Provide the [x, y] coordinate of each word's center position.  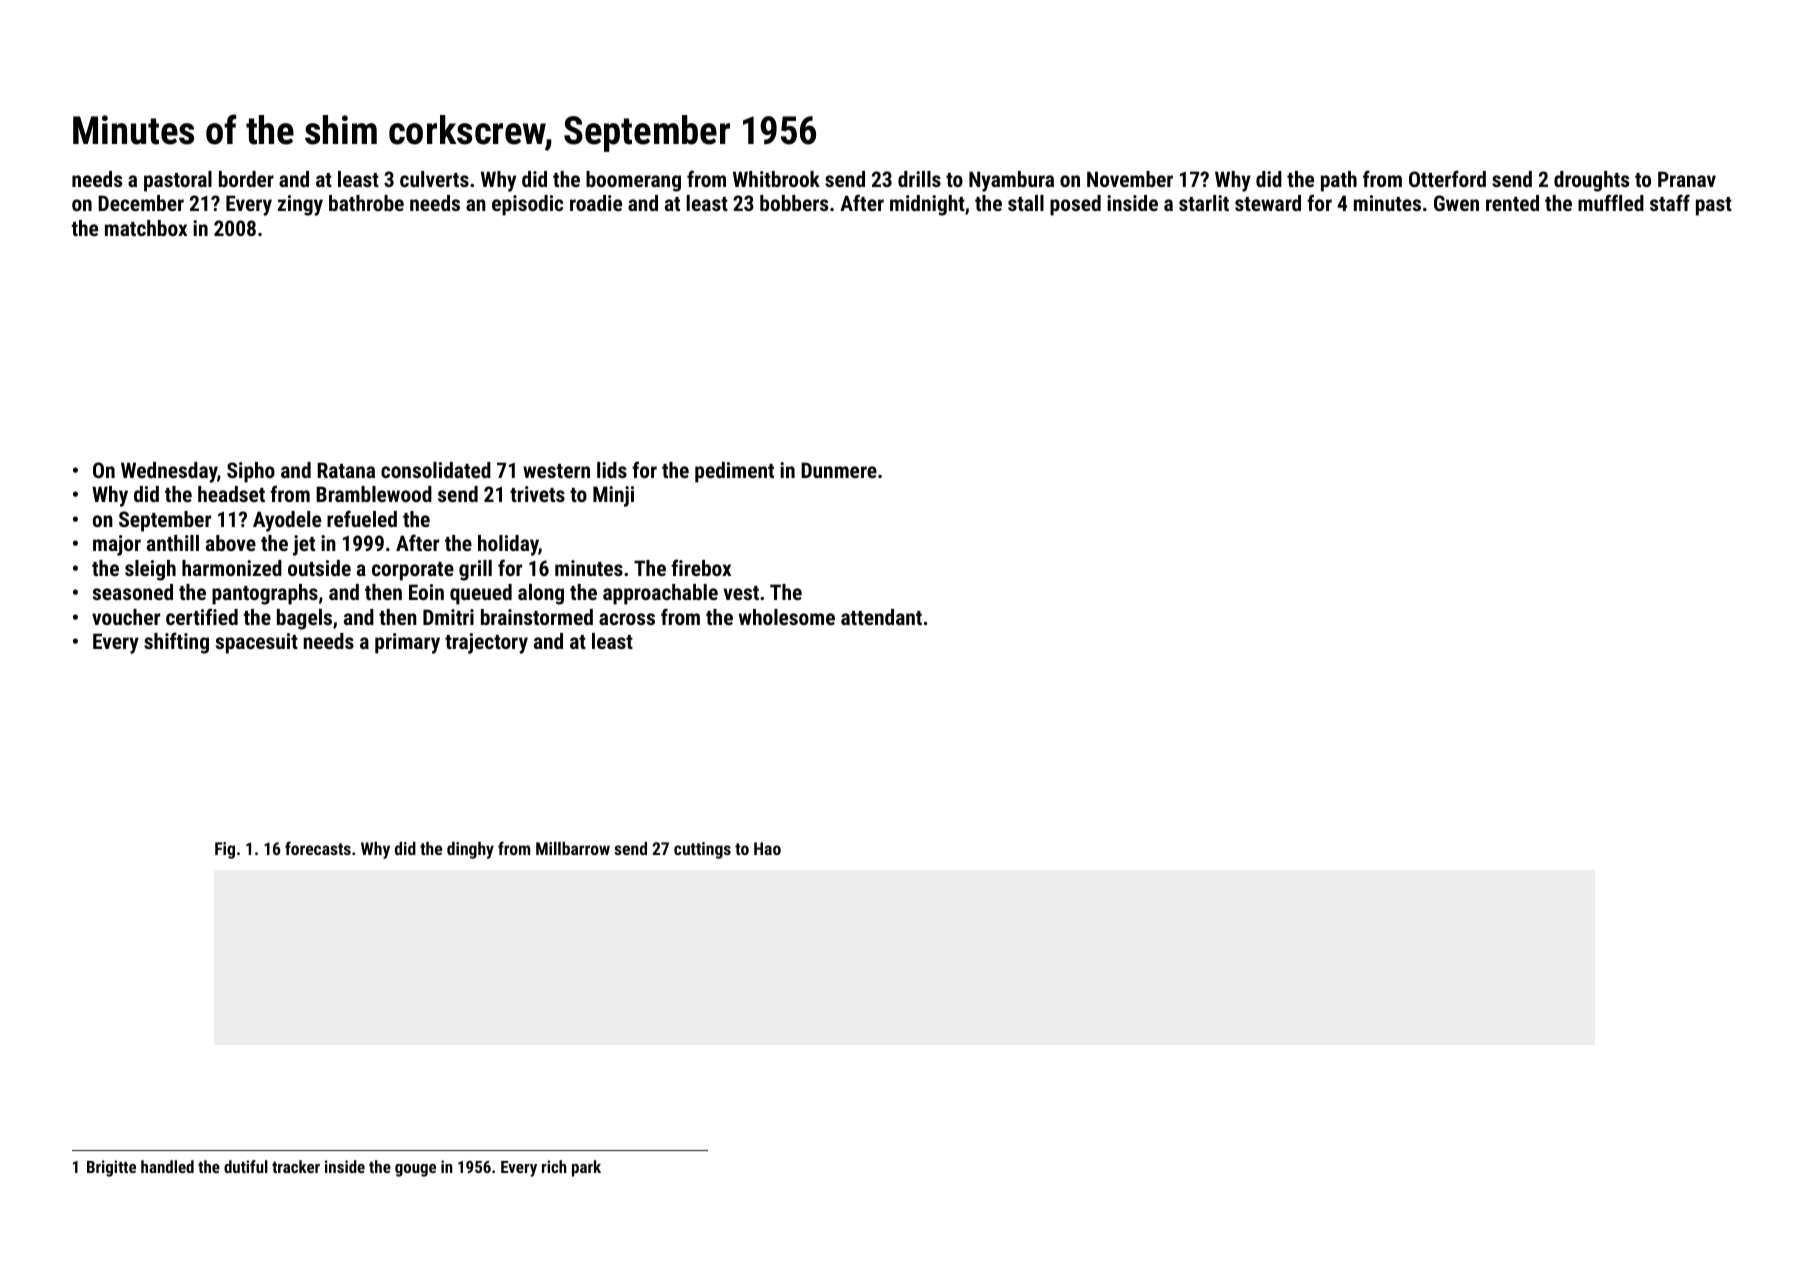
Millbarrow [573, 848]
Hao [767, 848]
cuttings [702, 850]
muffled [1611, 202]
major [117, 545]
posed [1075, 205]
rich [554, 1166]
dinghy [470, 850]
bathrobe [366, 203]
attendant [881, 617]
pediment [734, 472]
